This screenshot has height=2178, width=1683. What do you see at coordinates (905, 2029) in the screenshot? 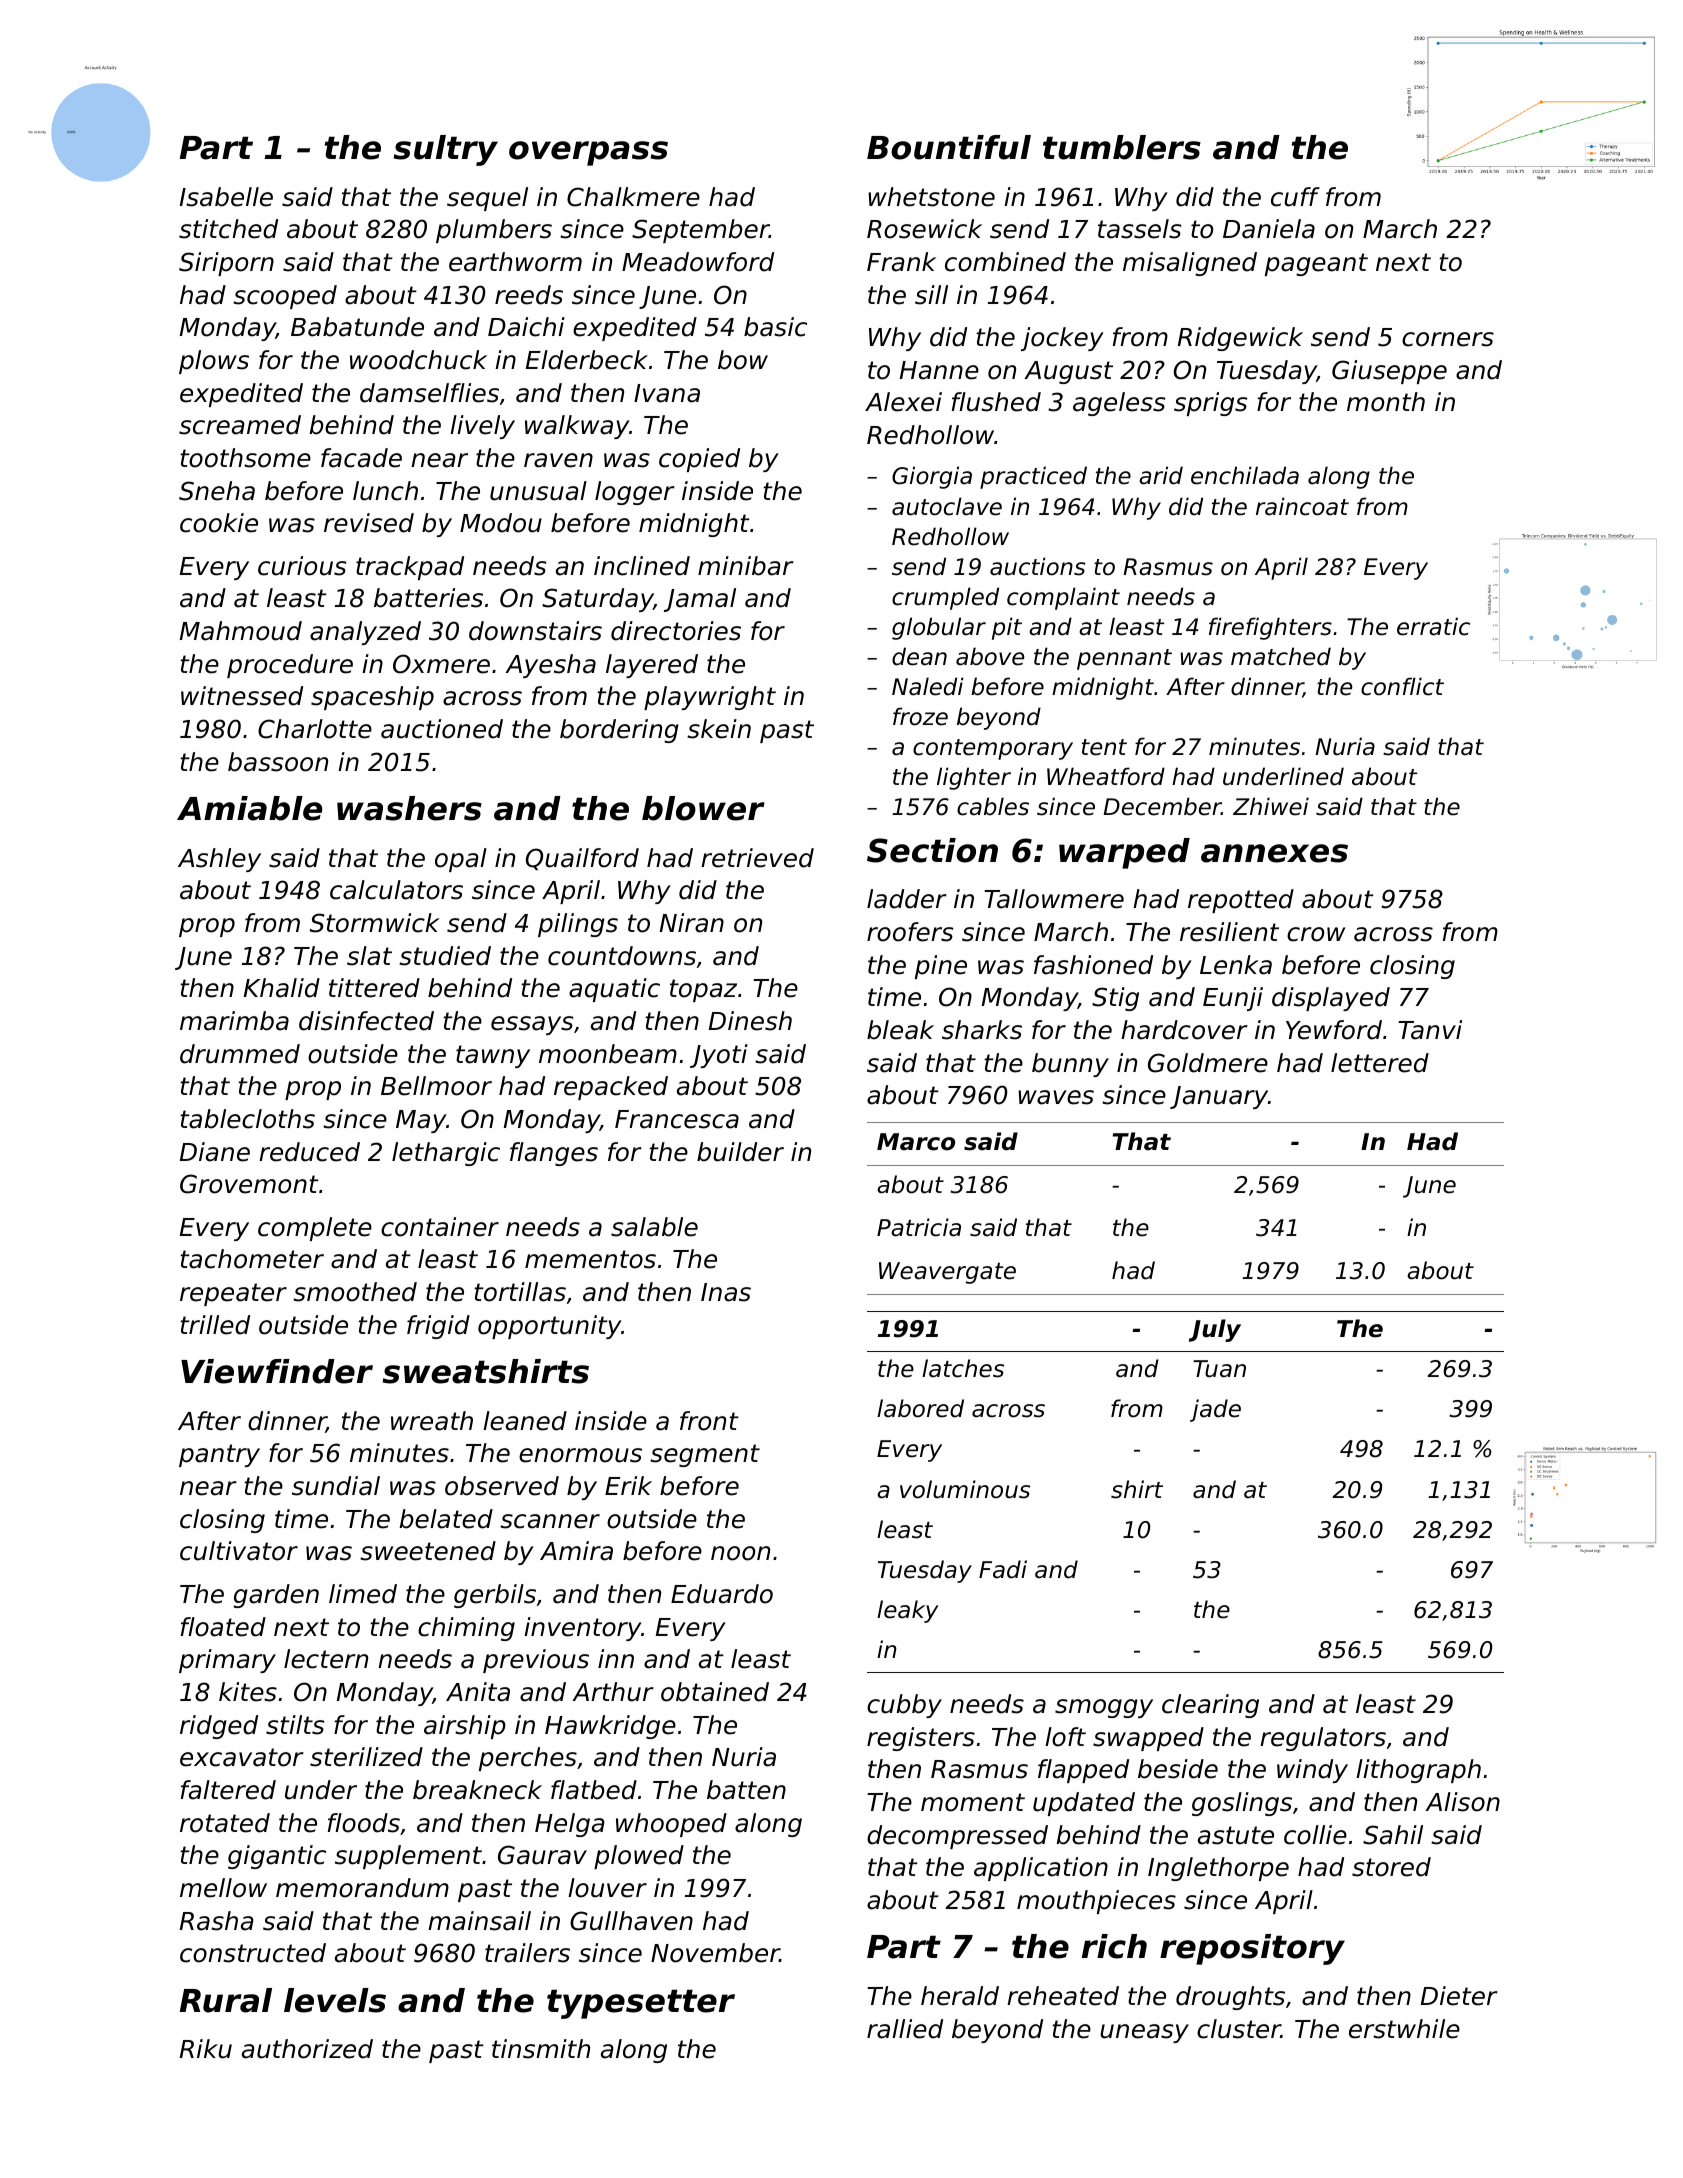
I see `rallied` at bounding box center [905, 2029].
